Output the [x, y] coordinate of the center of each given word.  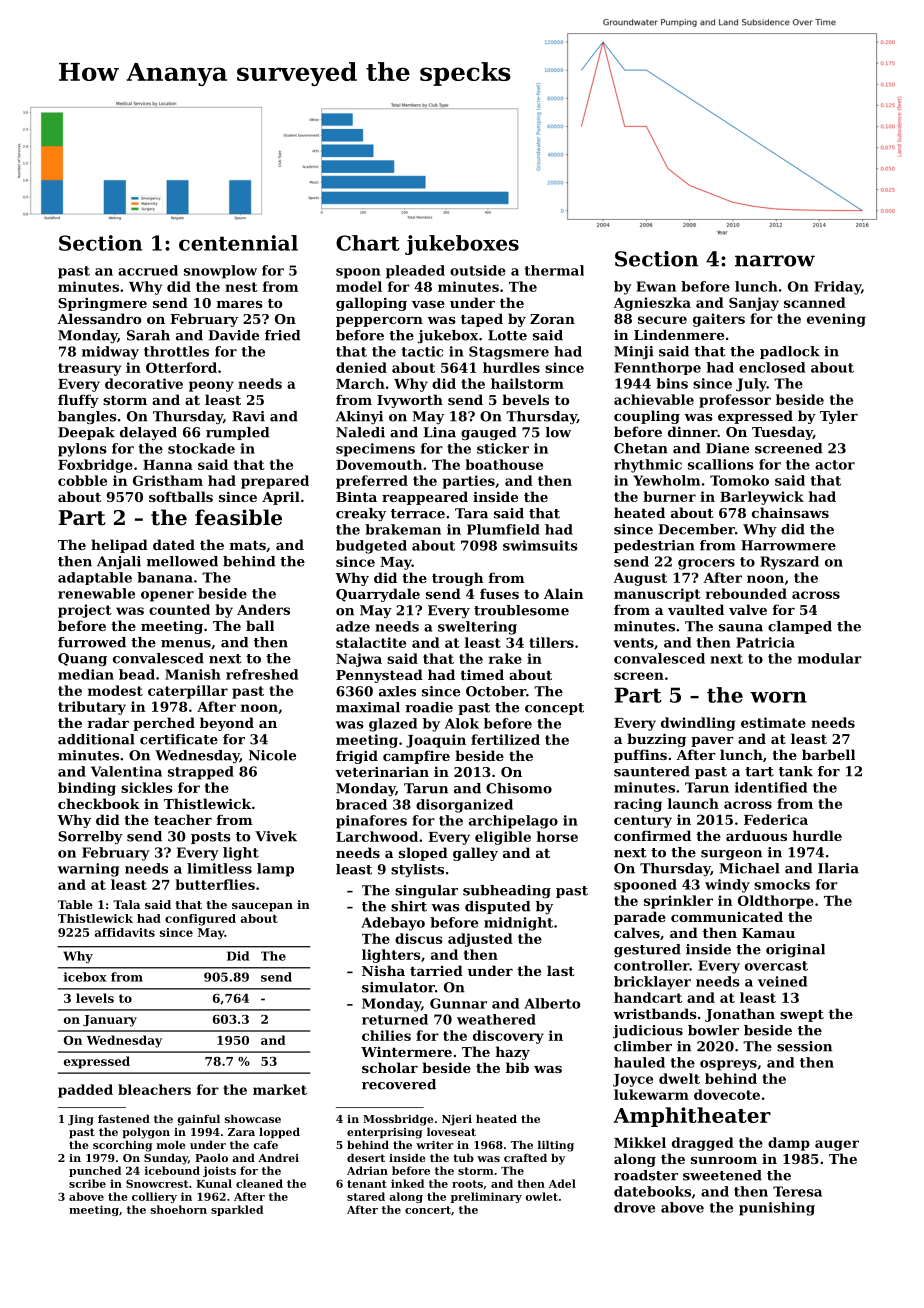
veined [782, 981]
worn [778, 697]
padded [85, 1091]
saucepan [262, 907]
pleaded [415, 272]
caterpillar [188, 692]
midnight [518, 924]
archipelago [513, 822]
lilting [556, 1146]
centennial [238, 243]
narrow [775, 261]
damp [789, 1144]
